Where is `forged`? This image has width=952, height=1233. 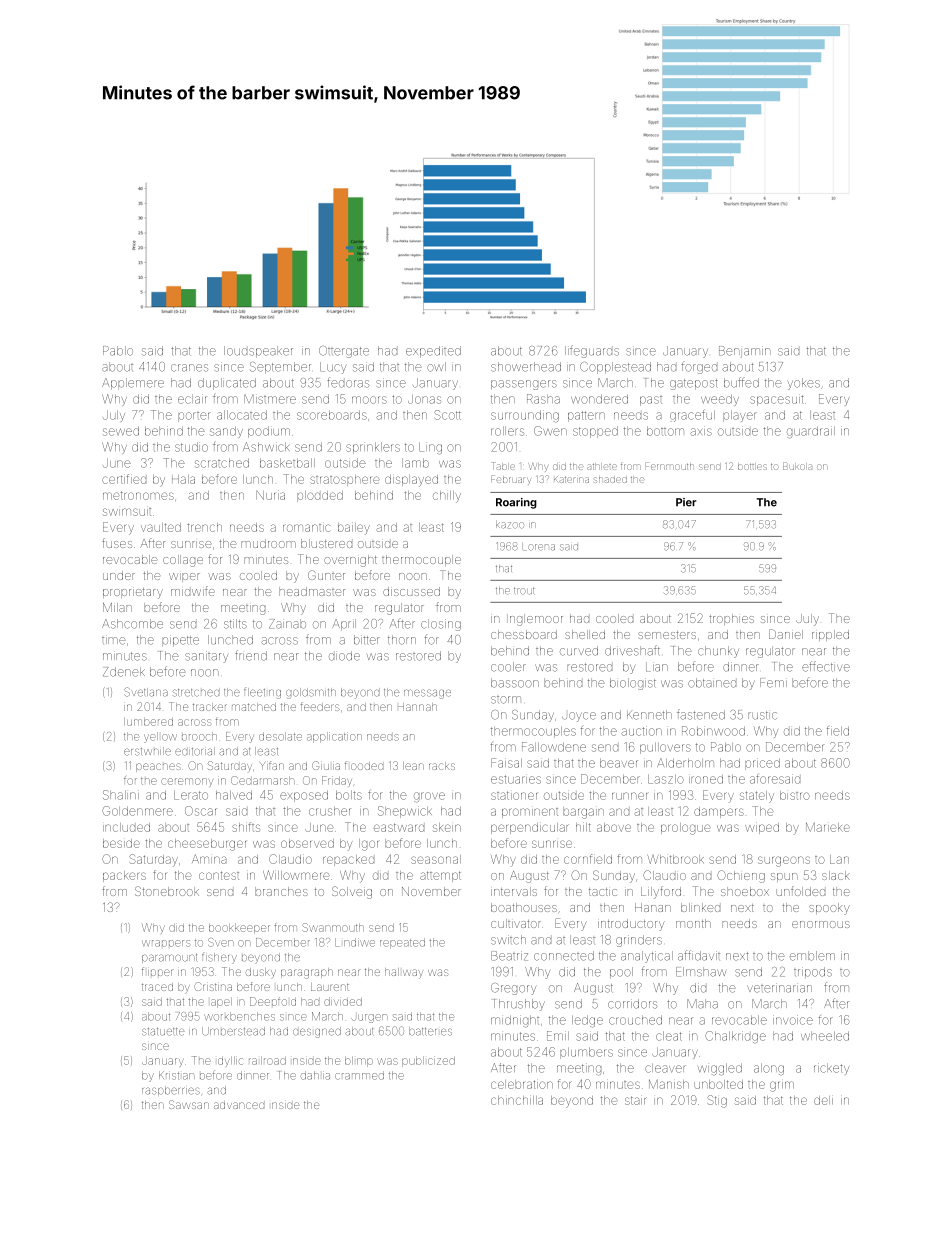
forged is located at coordinates (699, 368).
